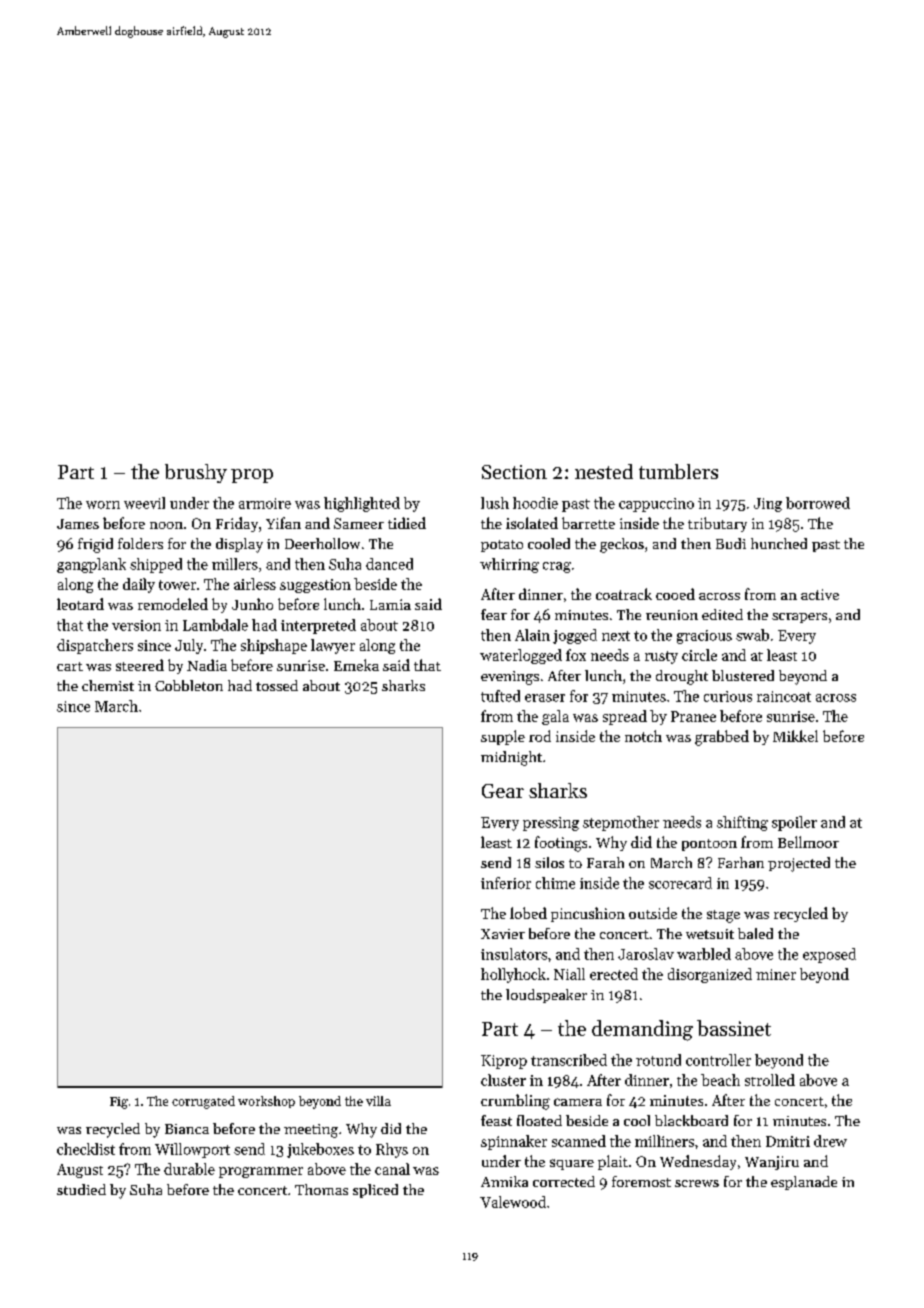 Image resolution: width=924 pixels, height=1308 pixels. What do you see at coordinates (495, 503) in the screenshot?
I see `lush` at bounding box center [495, 503].
